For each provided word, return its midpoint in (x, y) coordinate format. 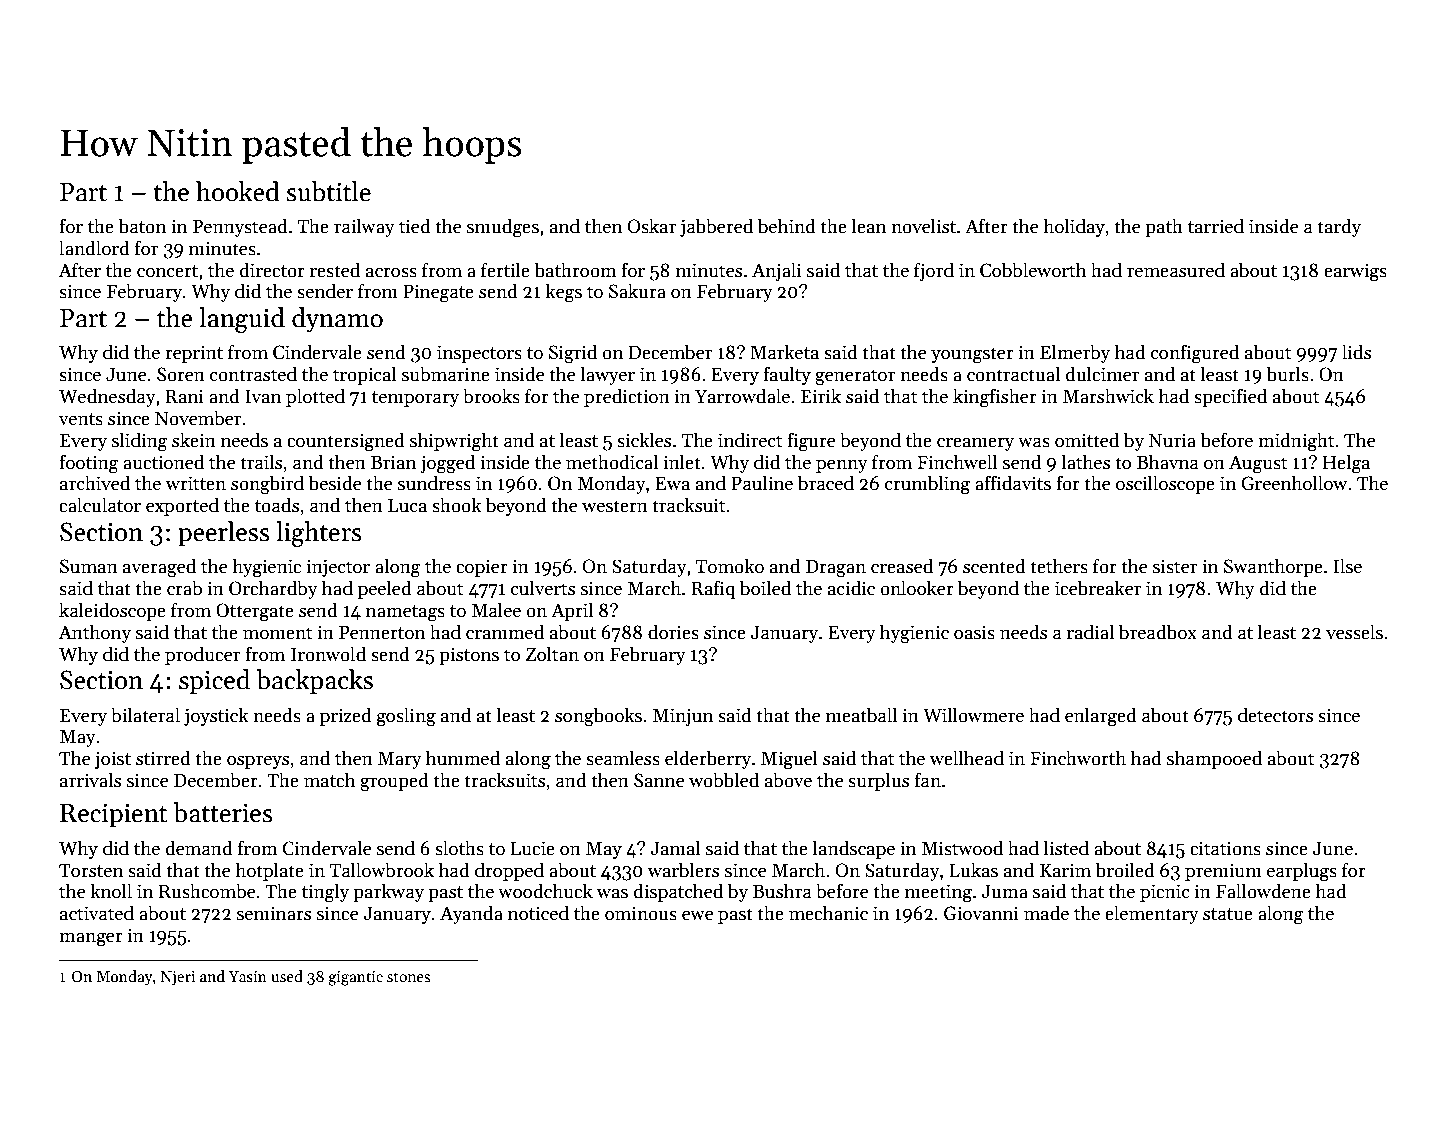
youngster (972, 355)
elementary (1152, 914)
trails (261, 462)
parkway (388, 892)
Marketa (784, 352)
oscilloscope (1165, 484)
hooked (238, 191)
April (572, 611)
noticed (538, 913)
